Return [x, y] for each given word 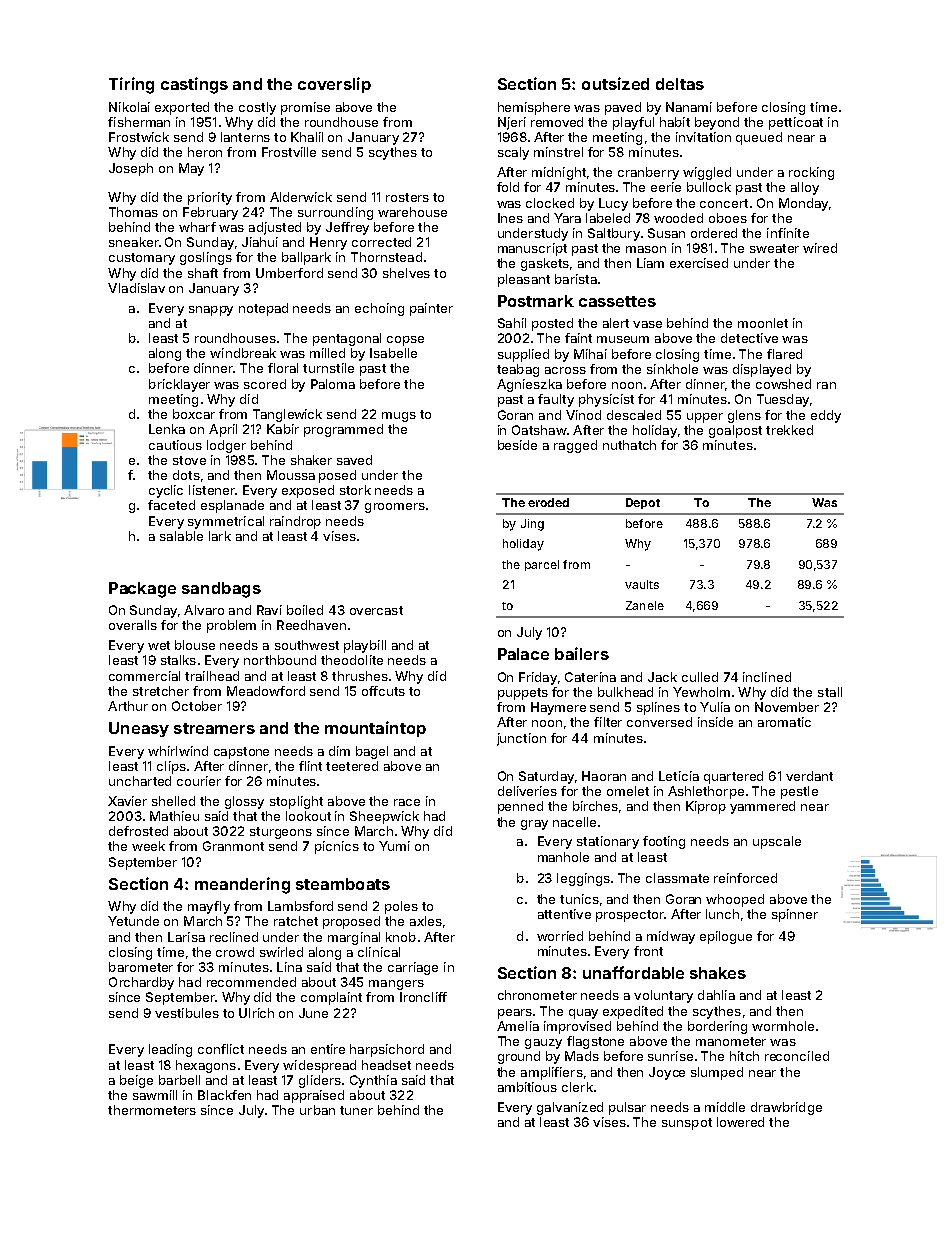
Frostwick [139, 137]
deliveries [527, 791]
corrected [381, 242]
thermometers [152, 1110]
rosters [407, 197]
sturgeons [281, 833]
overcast [376, 610]
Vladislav [136, 288]
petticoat [796, 123]
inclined [767, 677]
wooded [678, 218]
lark [220, 536]
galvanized [570, 1108]
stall [830, 692]
